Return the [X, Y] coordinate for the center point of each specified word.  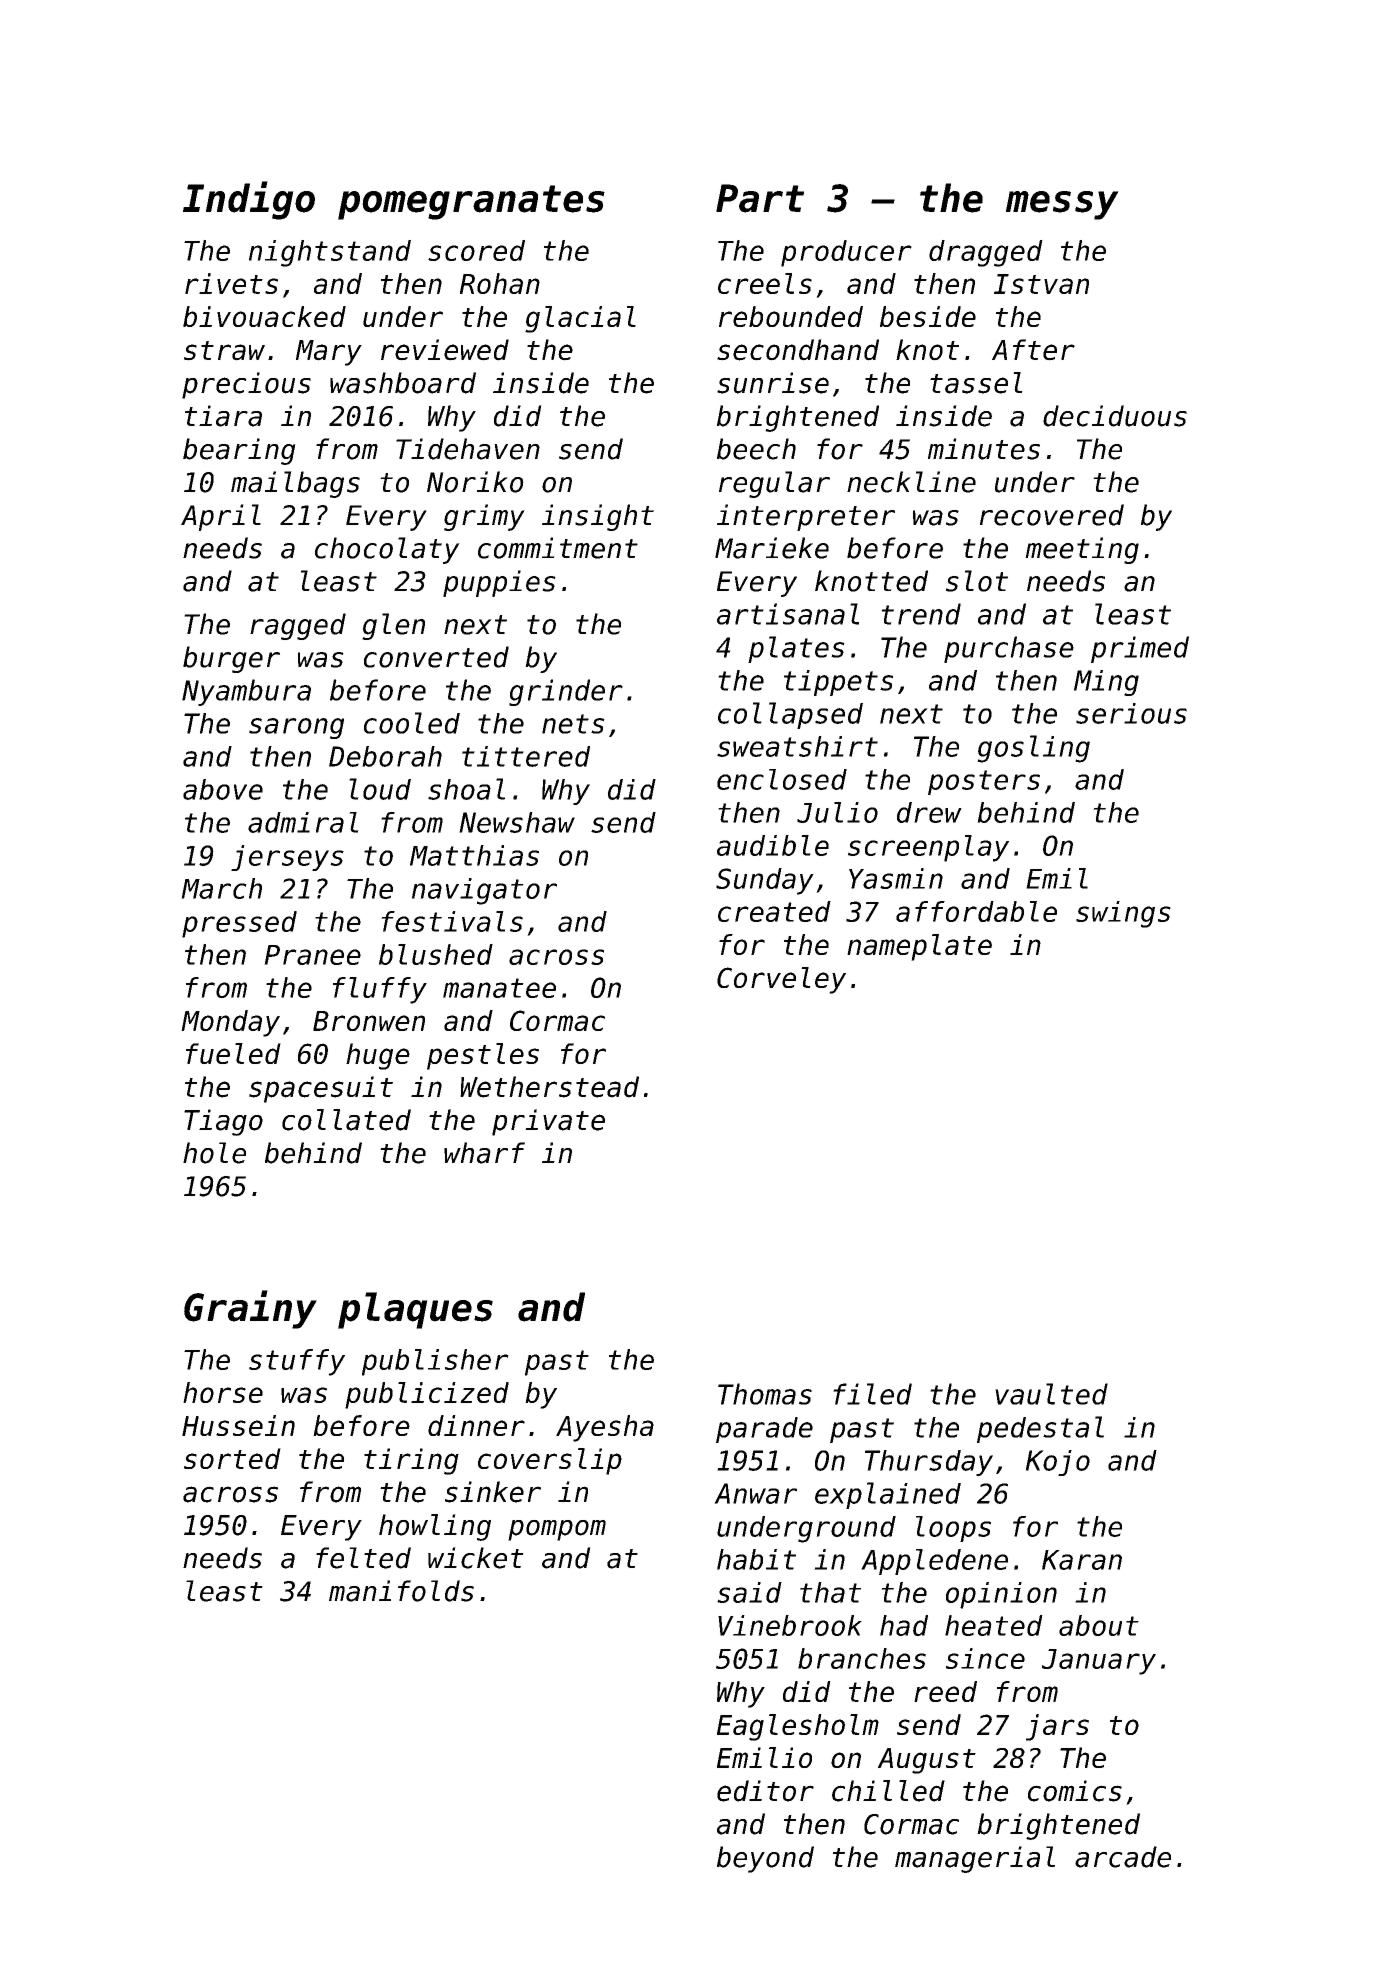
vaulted [1051, 1394]
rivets [231, 283]
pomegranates [471, 202]
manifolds [401, 1591]
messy [1062, 205]
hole [214, 1153]
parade [764, 1430]
